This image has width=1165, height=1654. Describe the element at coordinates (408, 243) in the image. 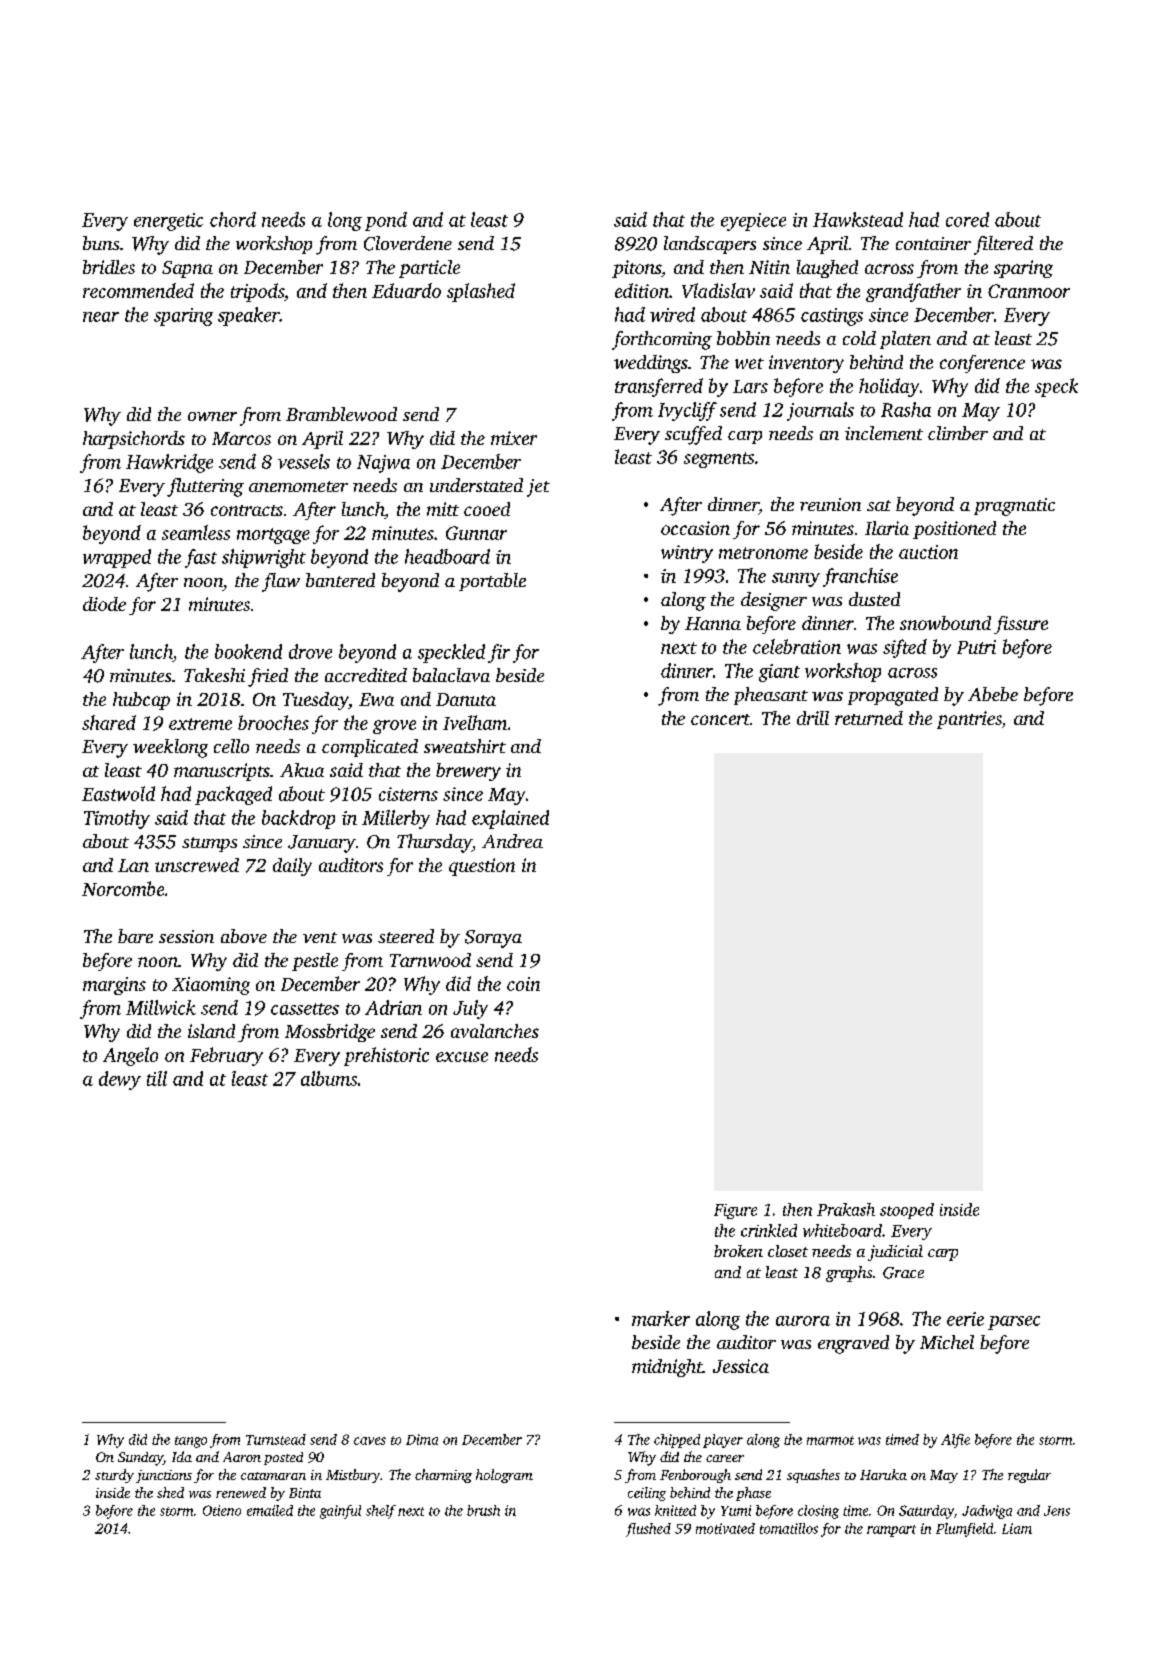

I see `Cloverdene` at that location.
